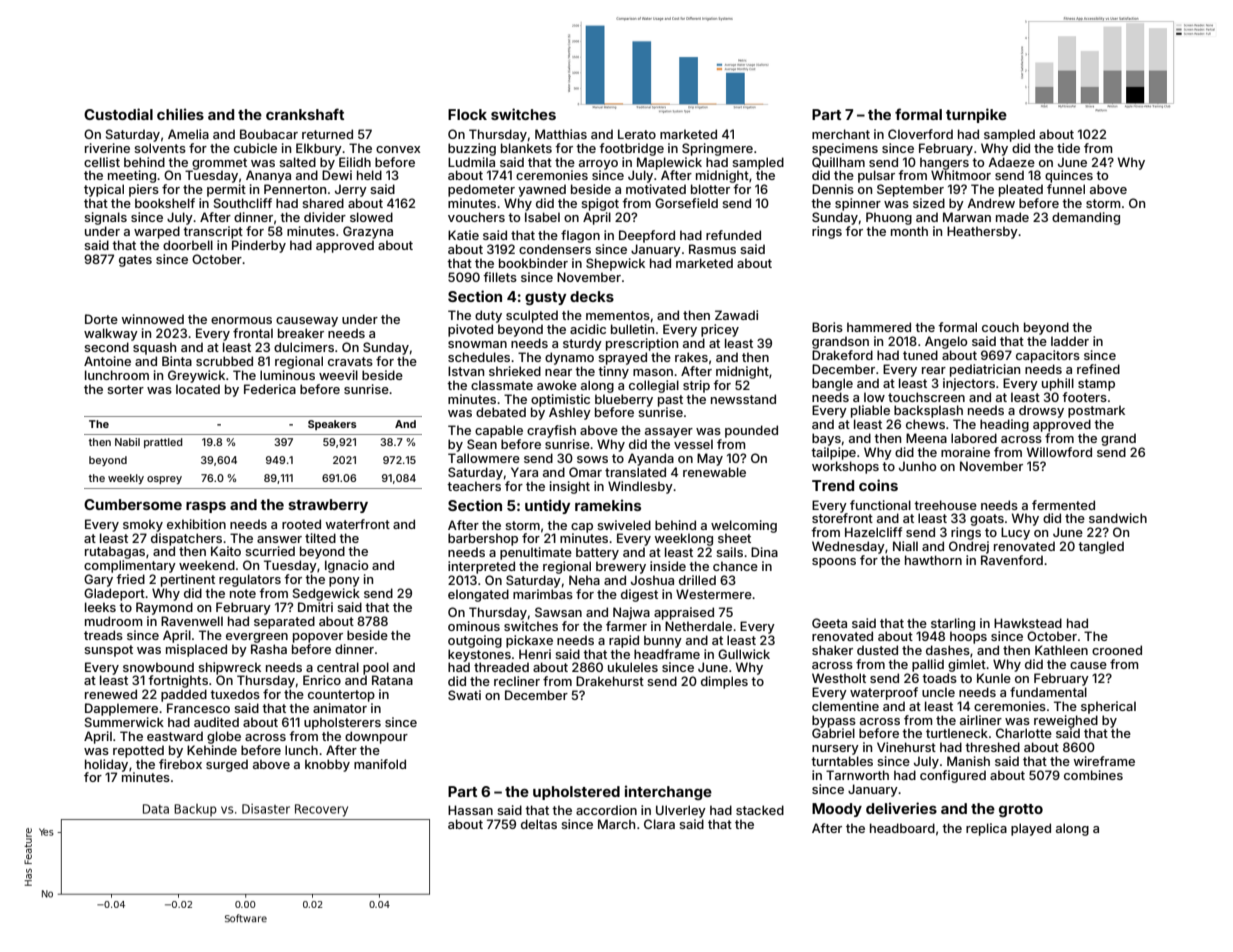 Image resolution: width=1233 pixels, height=952 pixels. Describe the element at coordinates (580, 236) in the screenshot. I see `flagon` at that location.
